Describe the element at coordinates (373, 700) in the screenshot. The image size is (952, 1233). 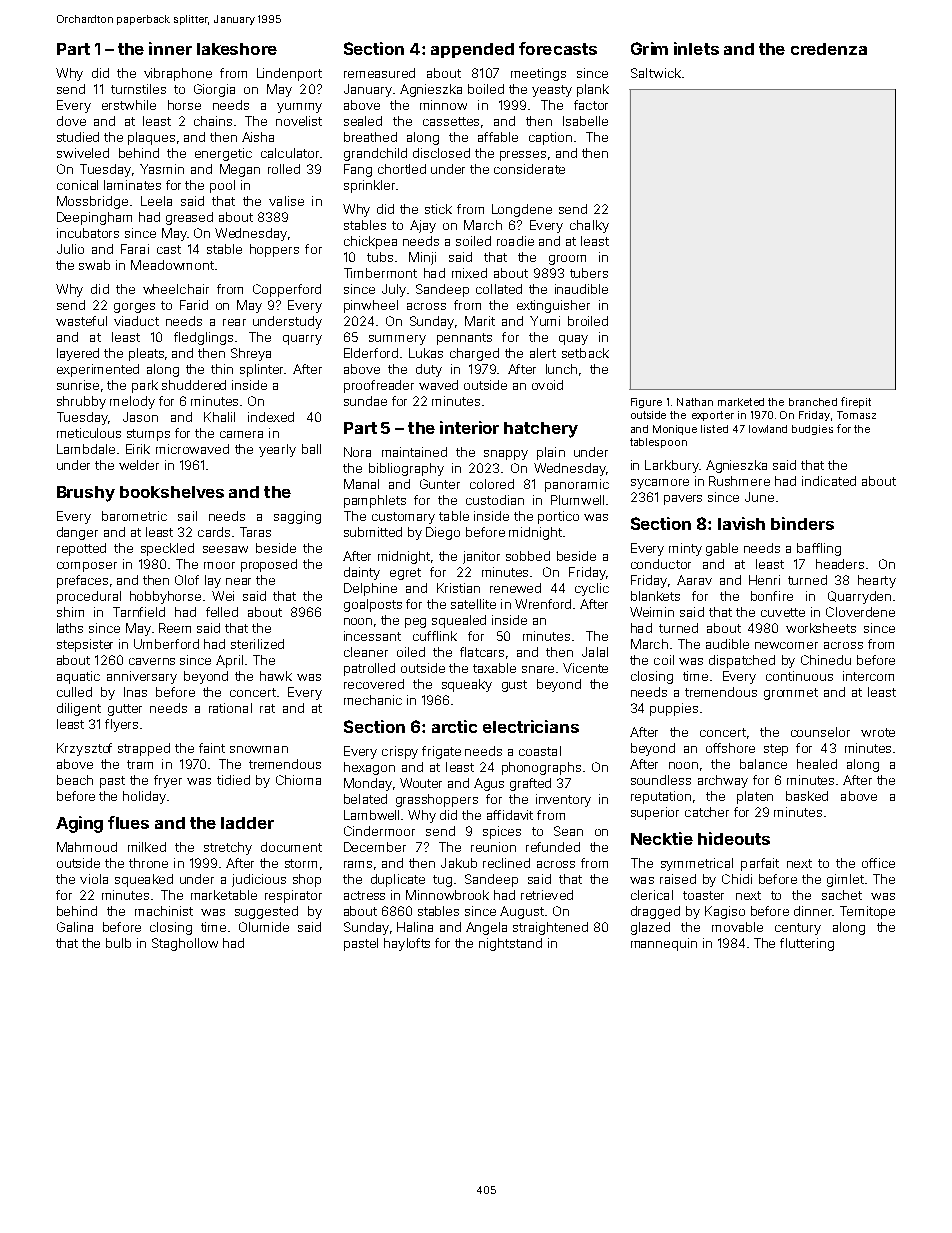
I see `mechanic` at that location.
